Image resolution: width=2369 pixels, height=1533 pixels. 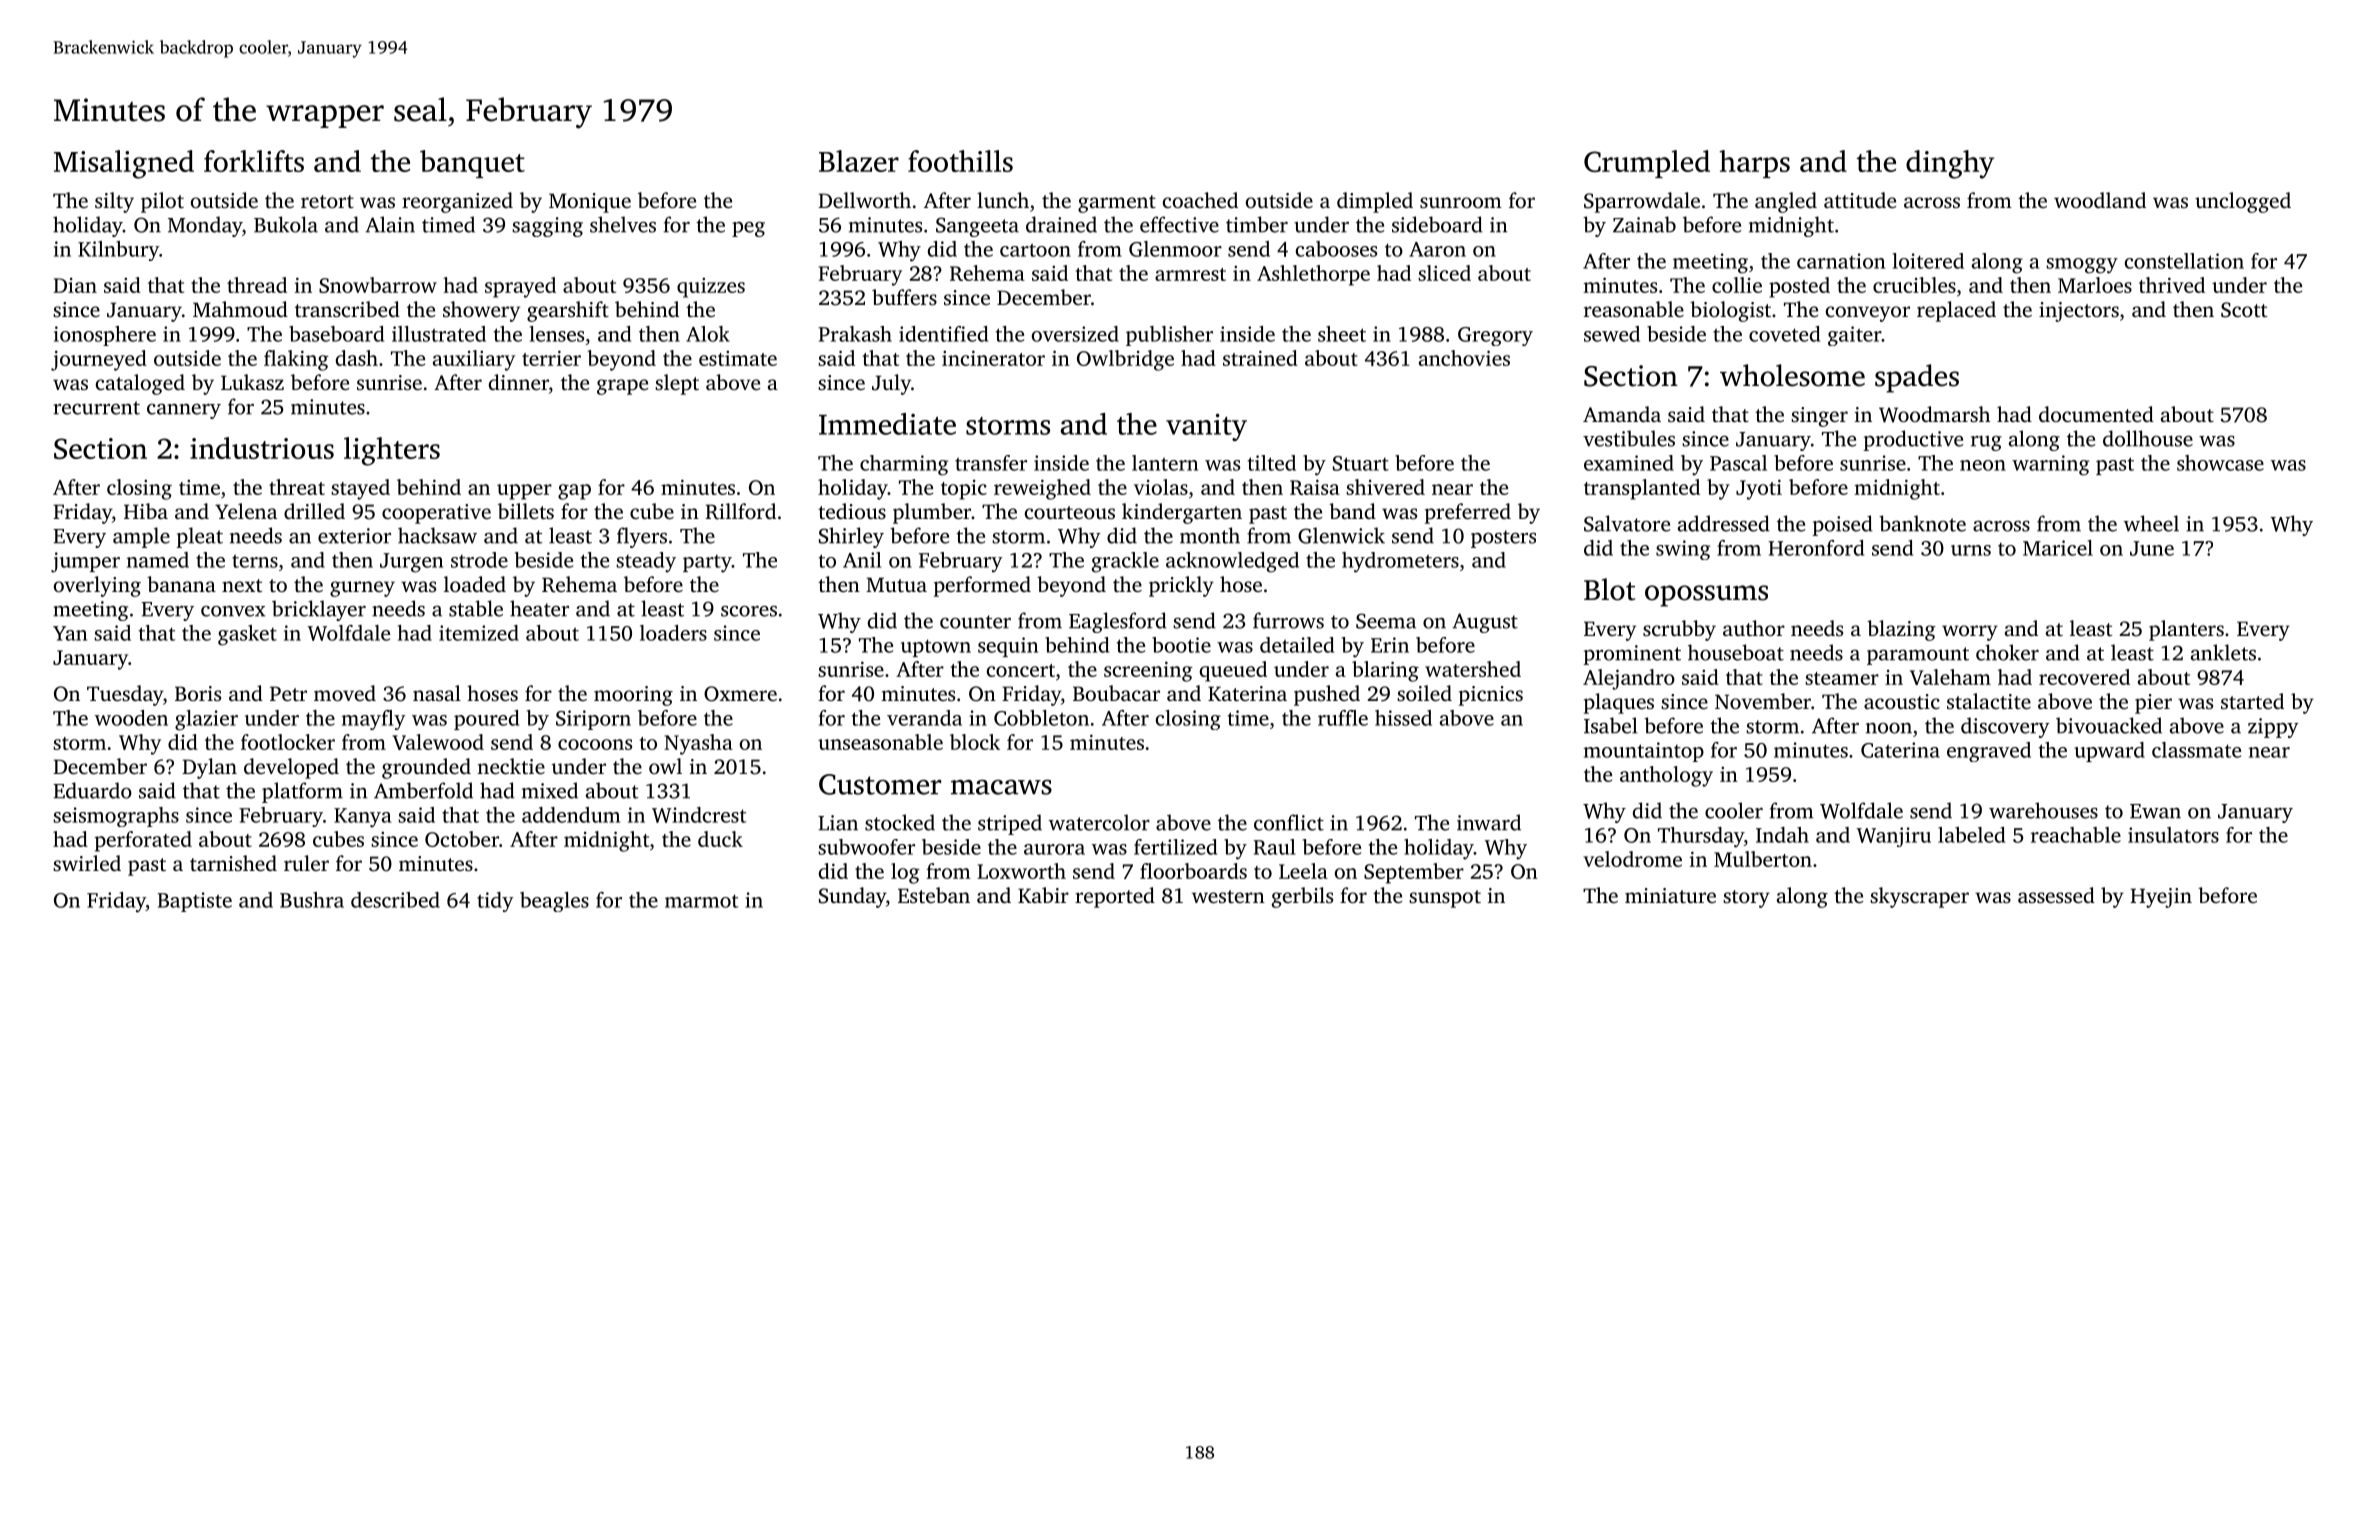 What do you see at coordinates (1754, 164) in the screenshot?
I see `harps` at bounding box center [1754, 164].
